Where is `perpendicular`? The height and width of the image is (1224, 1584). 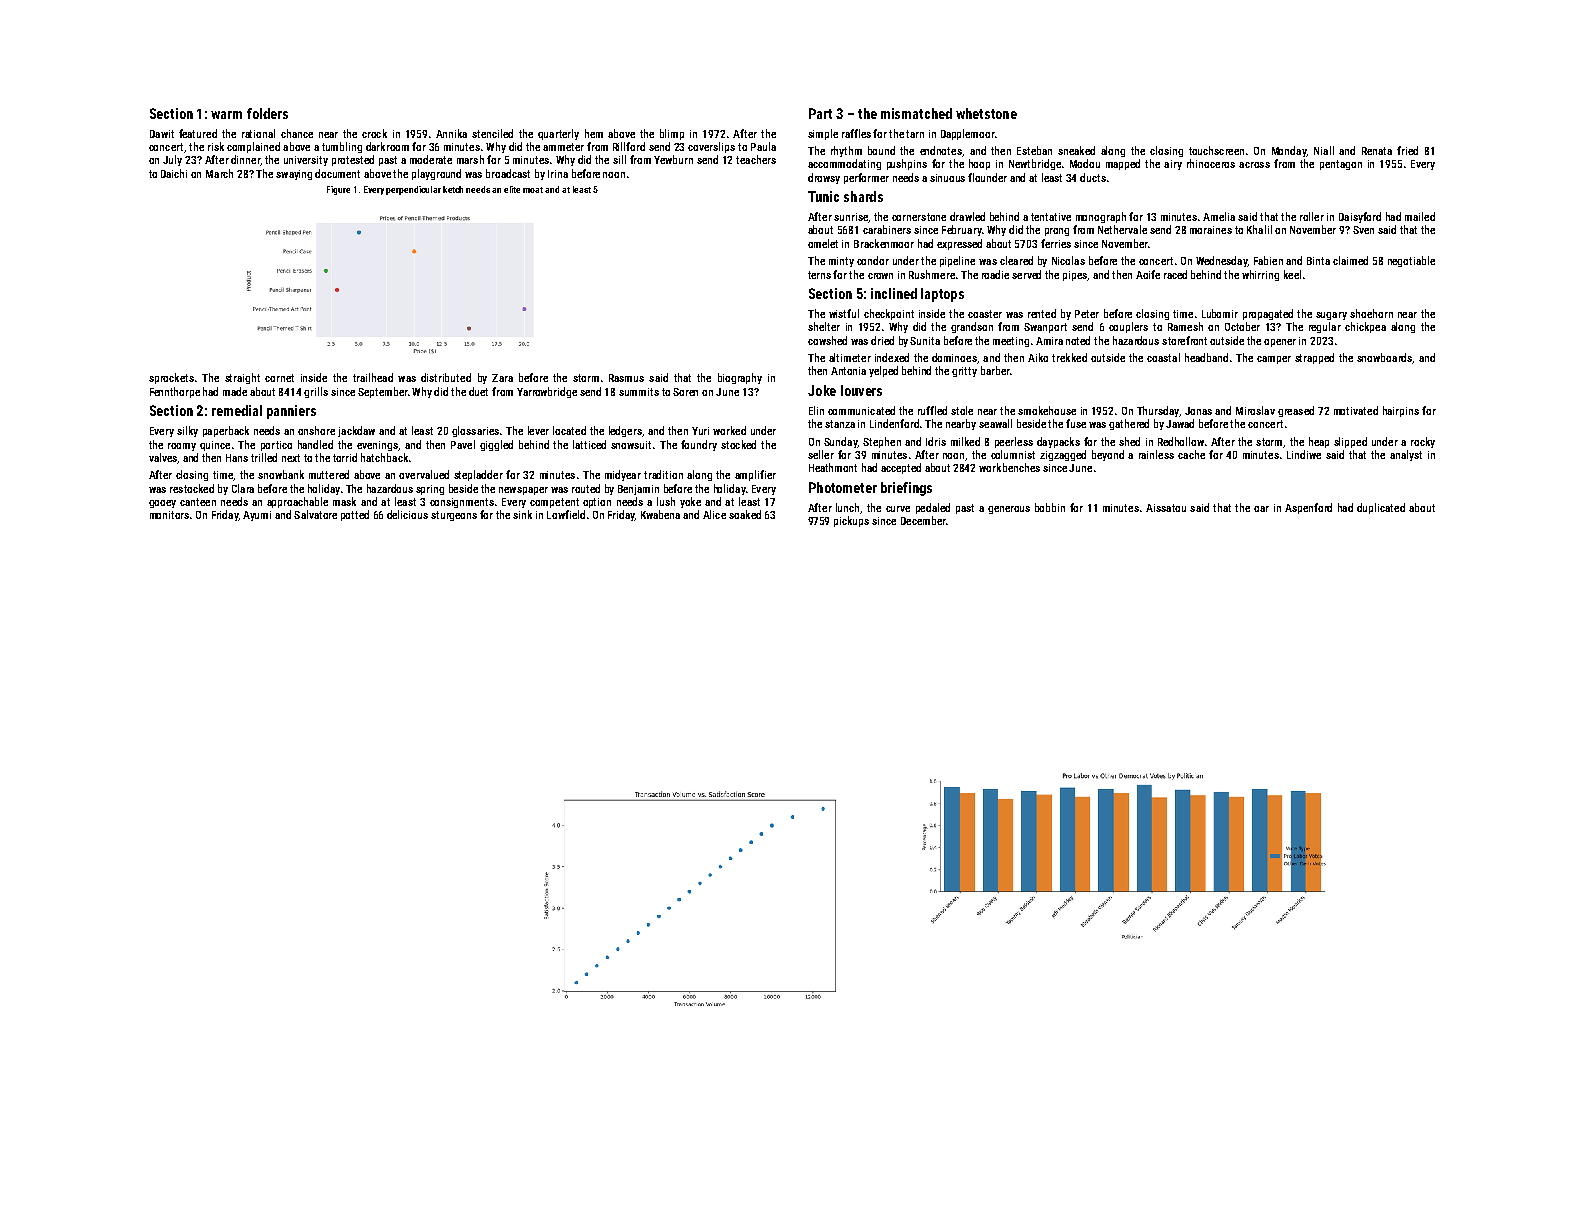 perpendicular is located at coordinates (413, 190).
